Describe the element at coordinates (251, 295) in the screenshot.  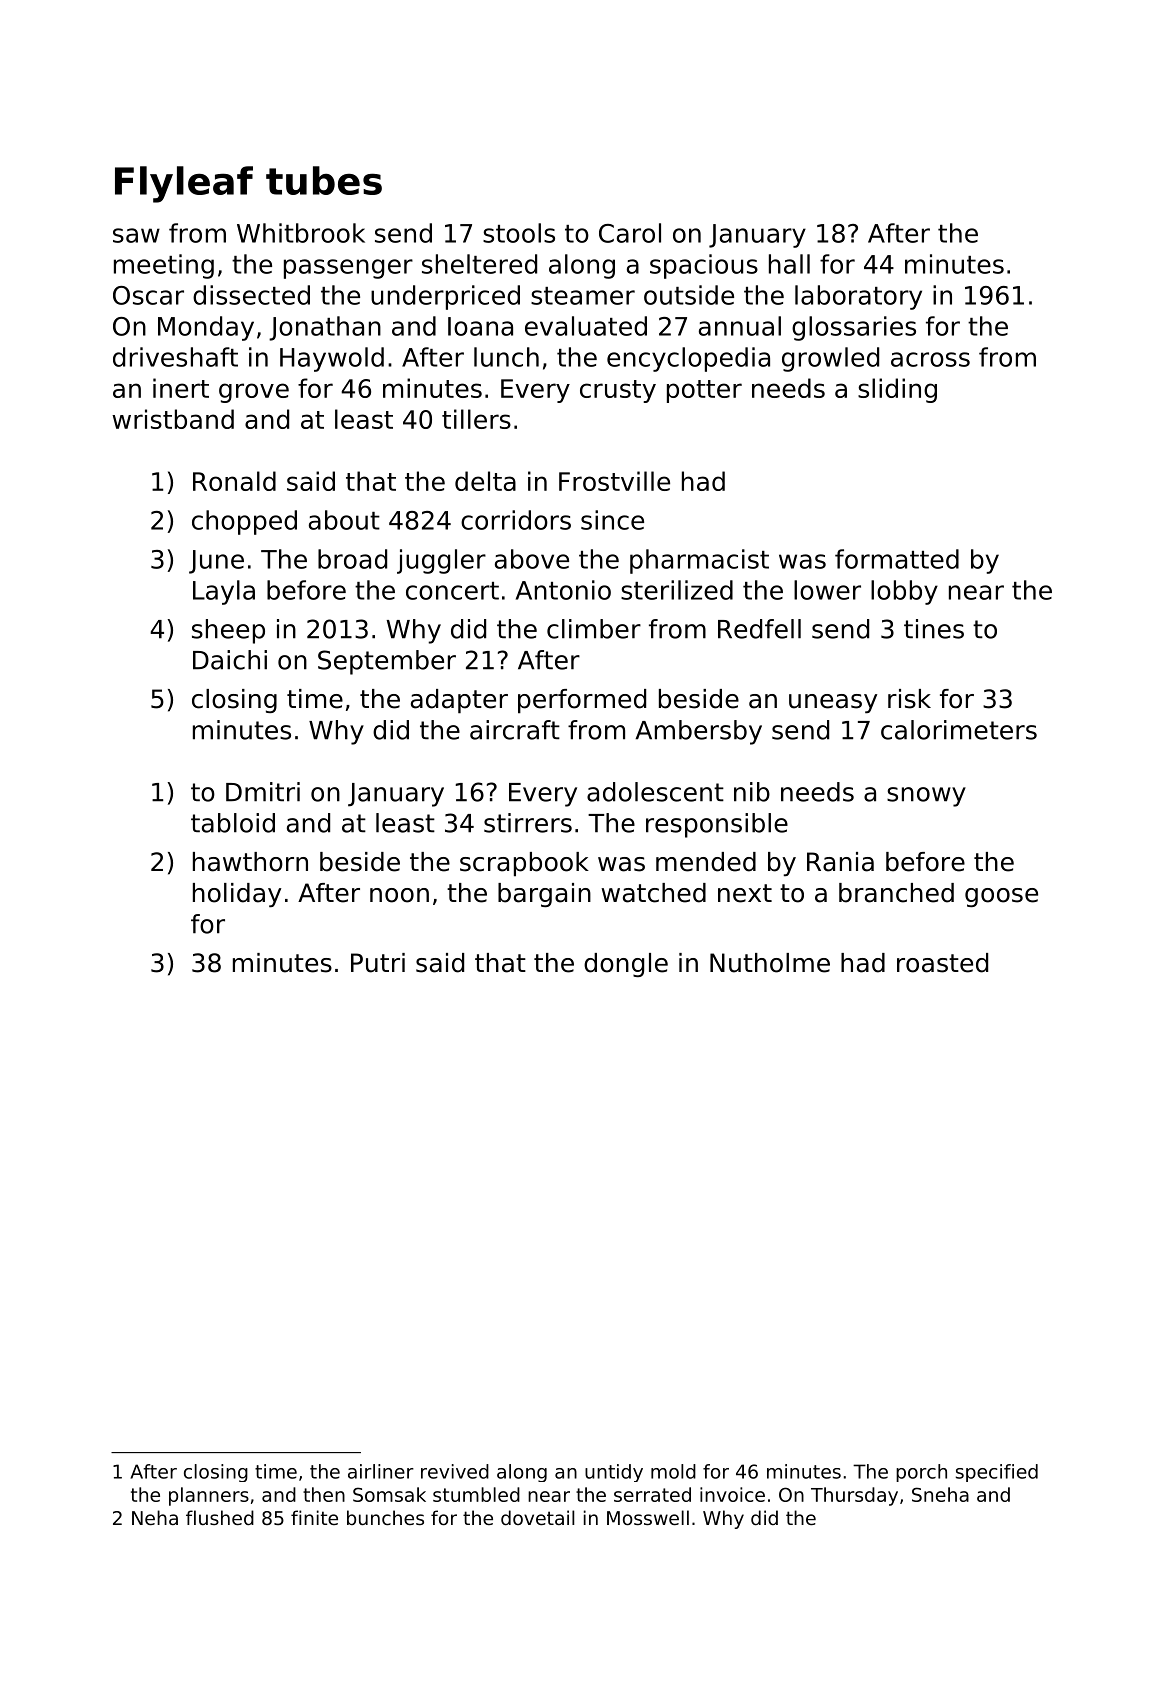
I see `dissected` at that location.
